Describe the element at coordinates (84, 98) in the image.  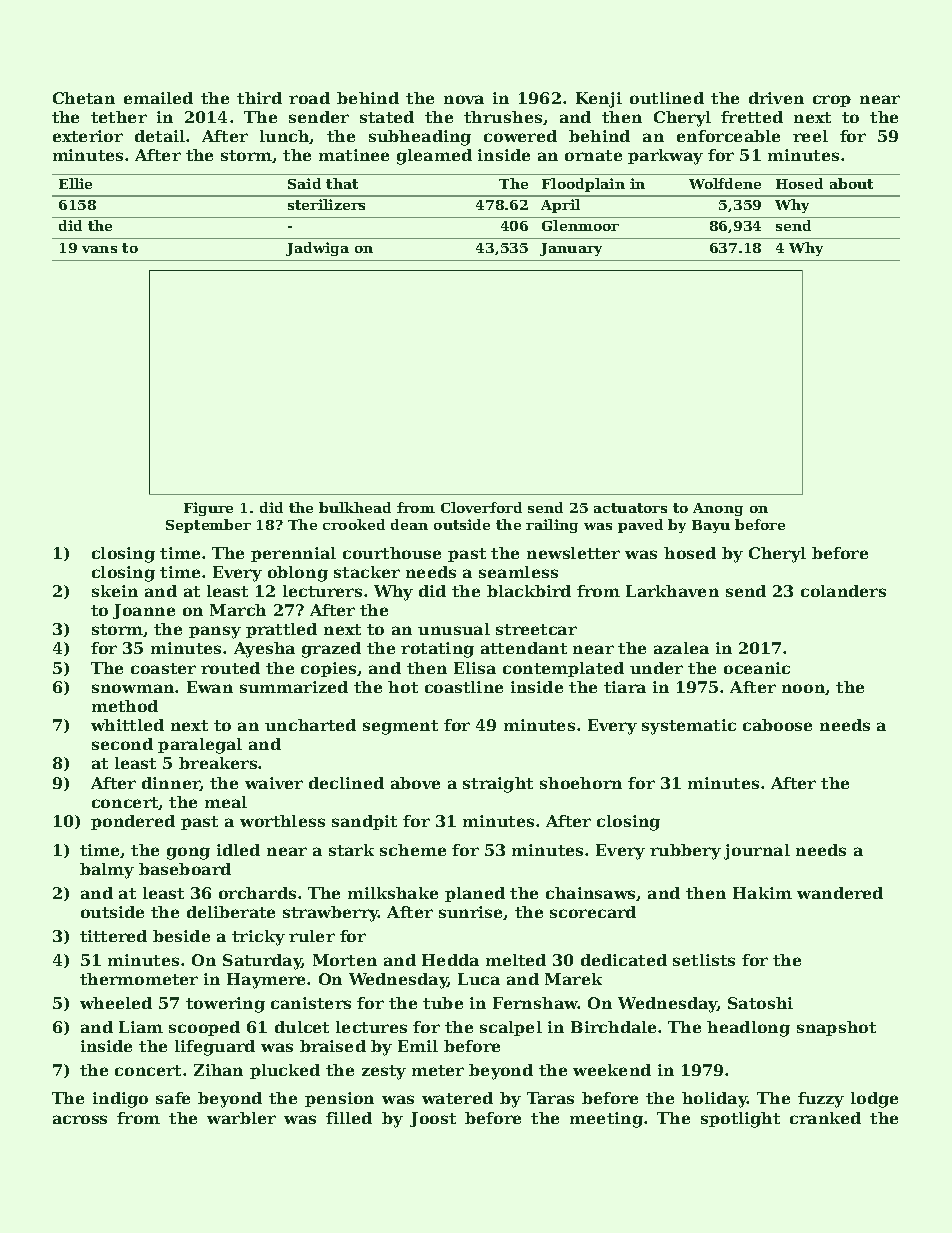
I see `Chetan` at that location.
